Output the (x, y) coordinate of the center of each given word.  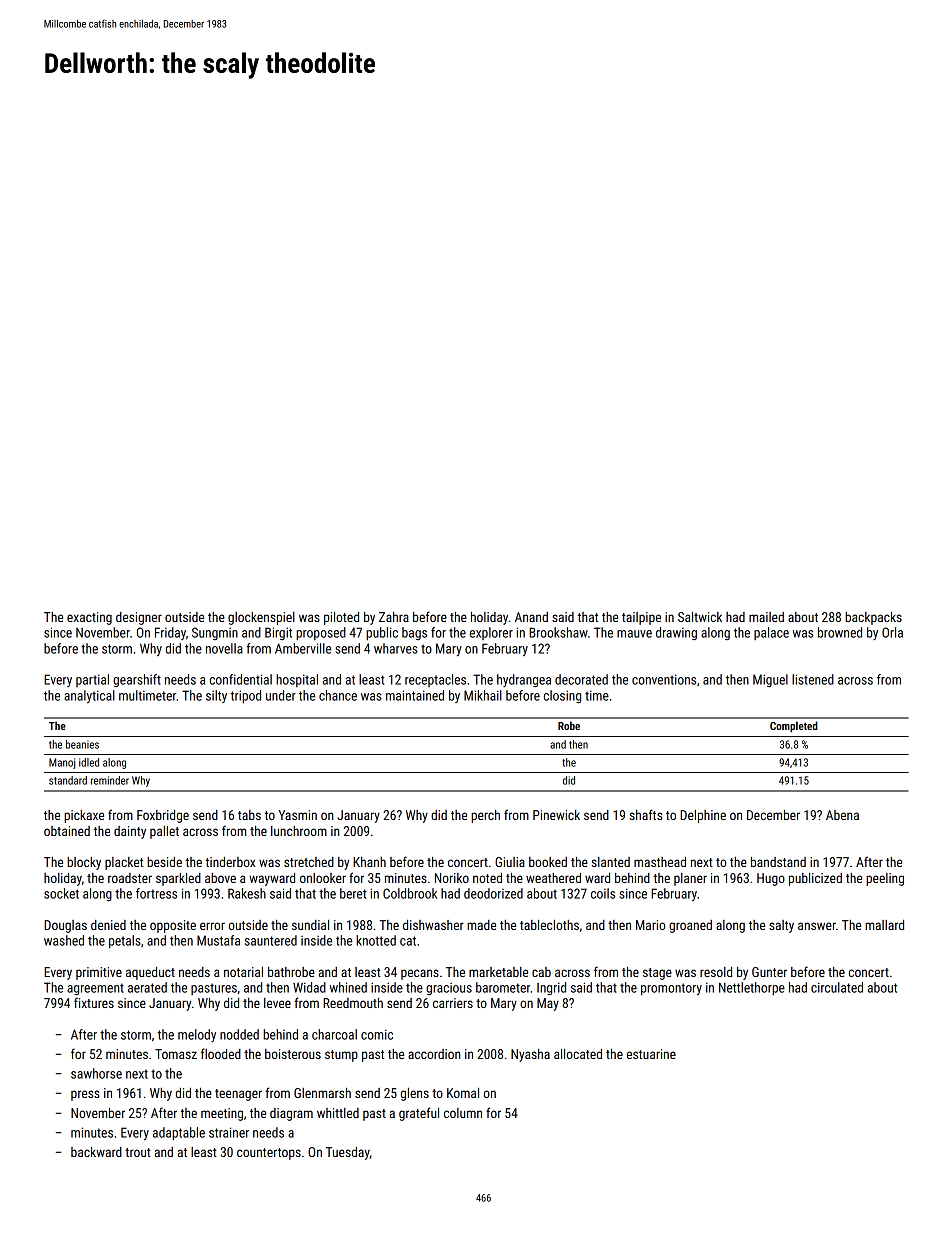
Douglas (65, 926)
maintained (415, 695)
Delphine (703, 816)
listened (813, 679)
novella (224, 648)
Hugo (771, 879)
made (481, 925)
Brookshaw (558, 632)
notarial (243, 972)
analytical (89, 696)
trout (138, 1152)
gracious (449, 989)
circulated (837, 987)
